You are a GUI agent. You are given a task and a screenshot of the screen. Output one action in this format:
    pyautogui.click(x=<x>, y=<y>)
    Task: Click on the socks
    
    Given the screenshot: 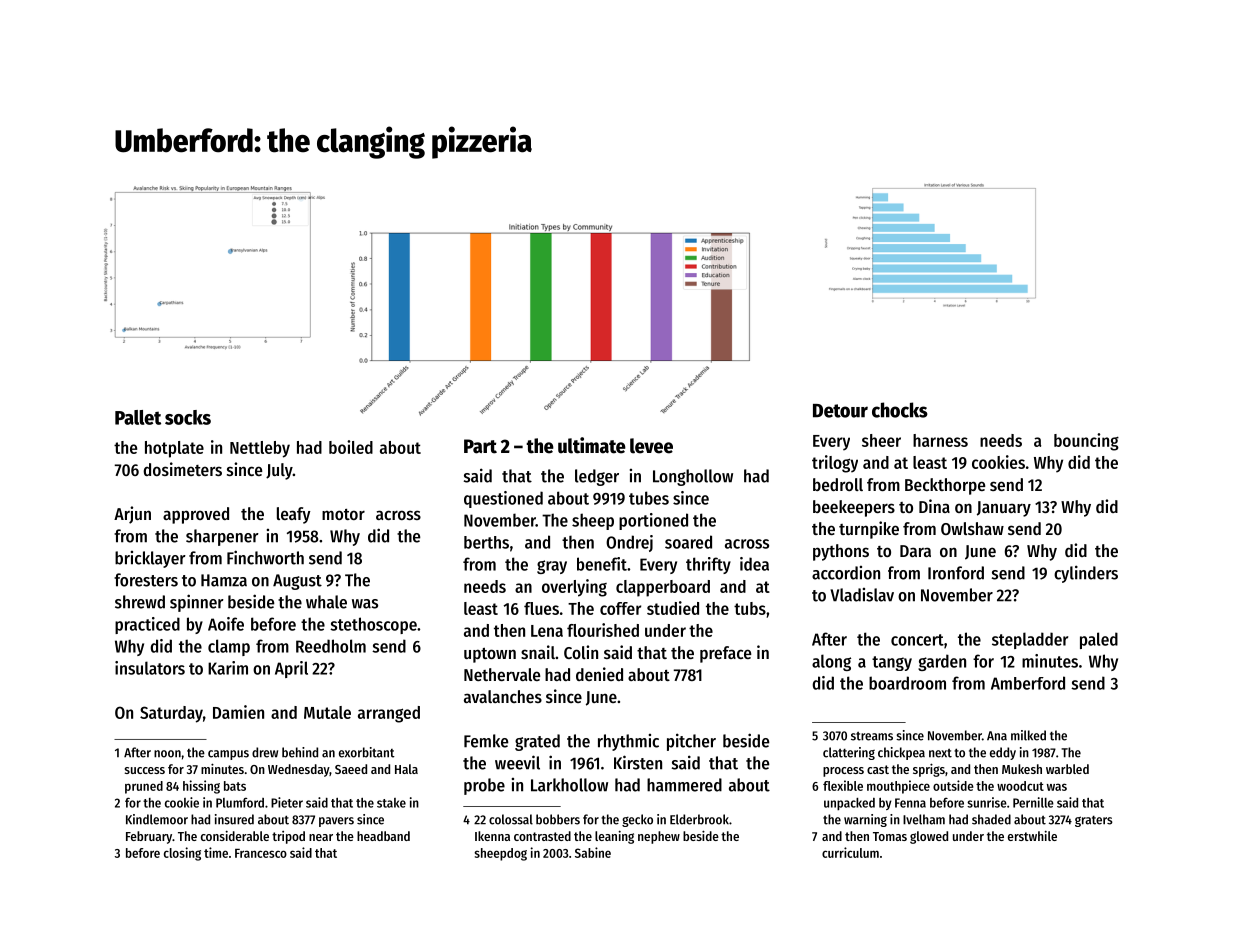 What is the action you would take?
    pyautogui.click(x=188, y=417)
